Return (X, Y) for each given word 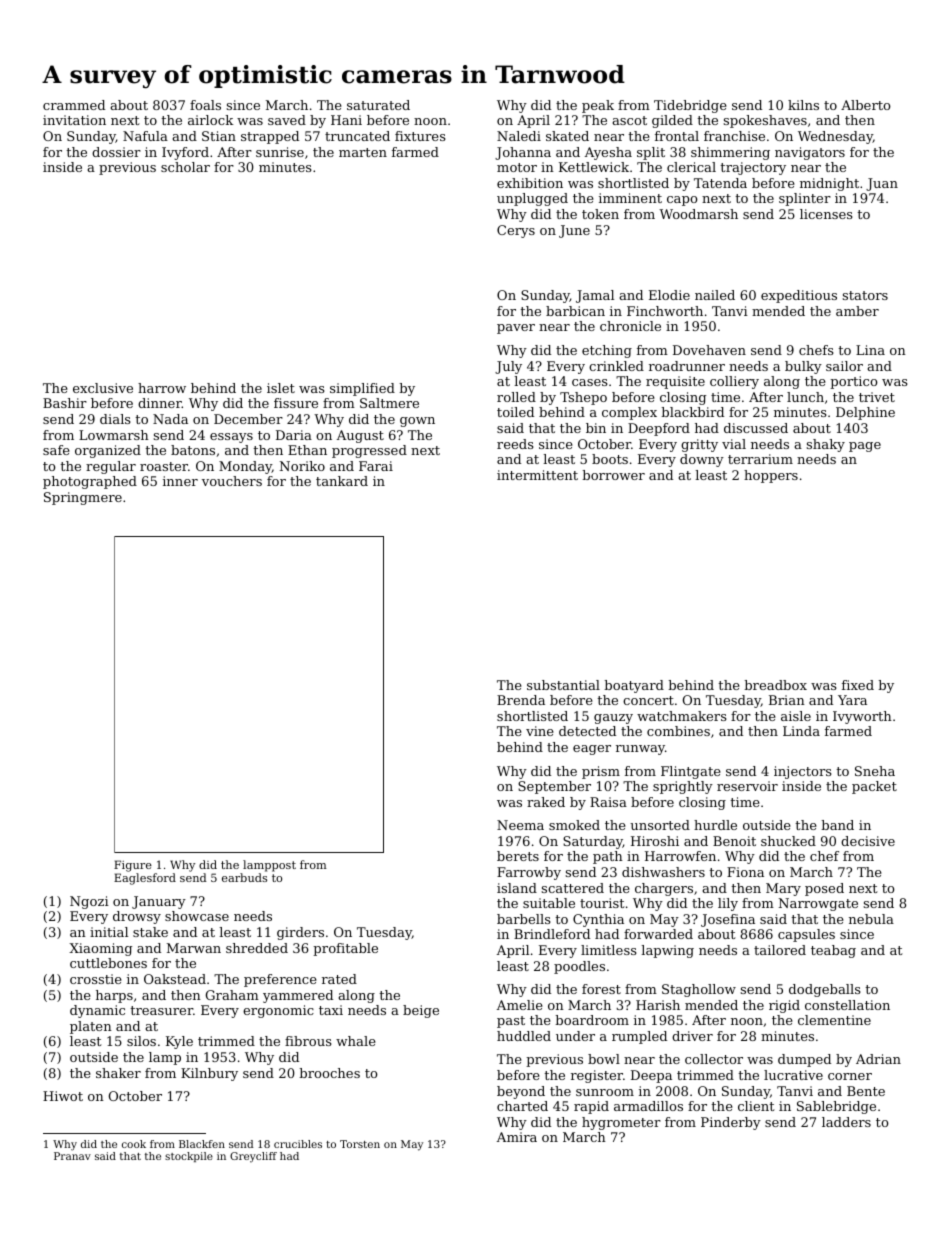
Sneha (875, 771)
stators (865, 295)
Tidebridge (690, 106)
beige (421, 1011)
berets (518, 856)
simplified (362, 389)
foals (205, 105)
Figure (133, 866)
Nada (170, 419)
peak (598, 106)
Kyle (179, 1042)
